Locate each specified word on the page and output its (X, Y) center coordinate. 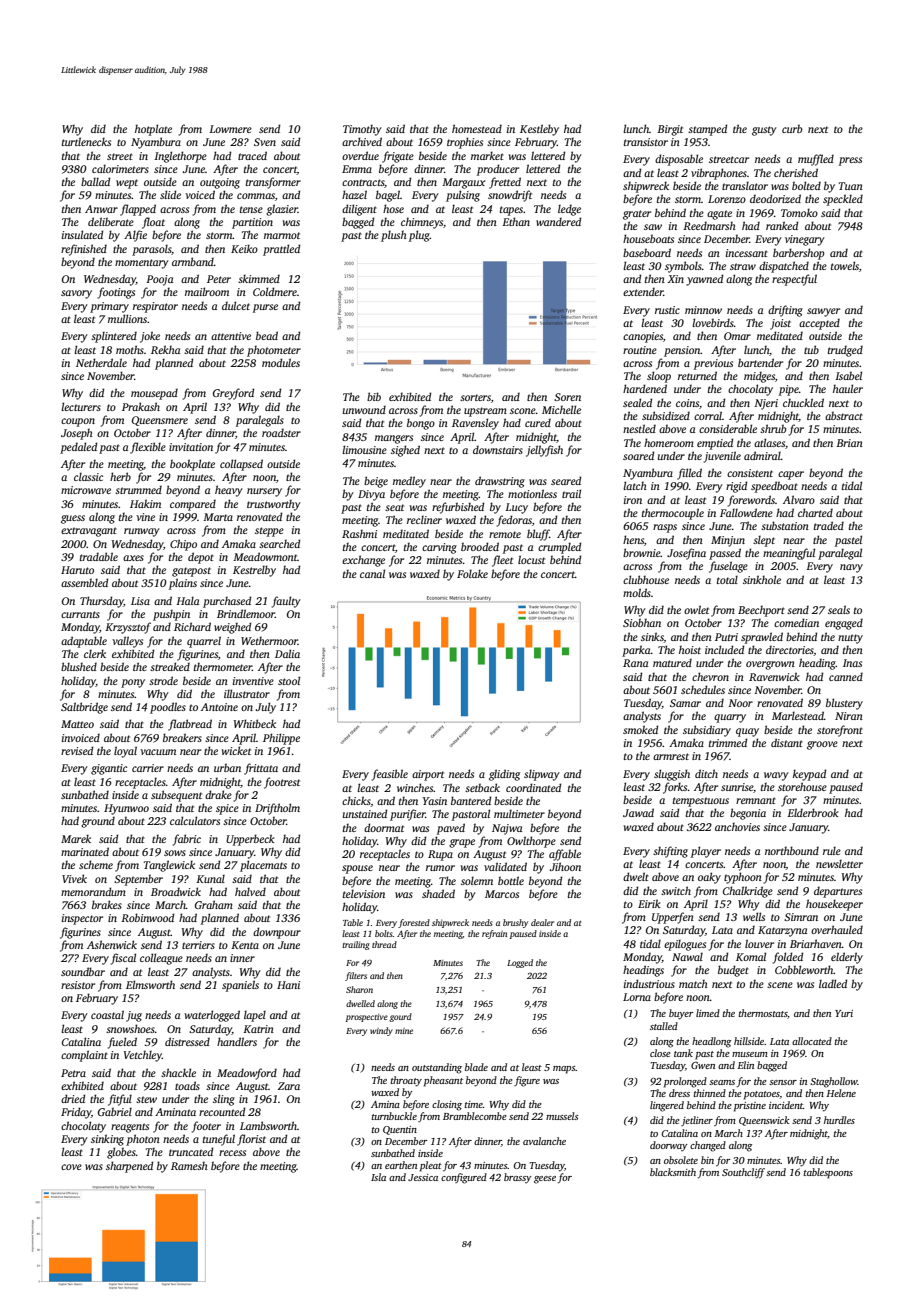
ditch (706, 773)
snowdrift (510, 196)
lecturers (81, 406)
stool (289, 680)
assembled (84, 582)
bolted (806, 185)
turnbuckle (394, 1116)
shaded (438, 893)
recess (232, 1153)
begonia (748, 814)
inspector (82, 919)
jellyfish (544, 451)
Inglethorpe (180, 157)
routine (640, 350)
